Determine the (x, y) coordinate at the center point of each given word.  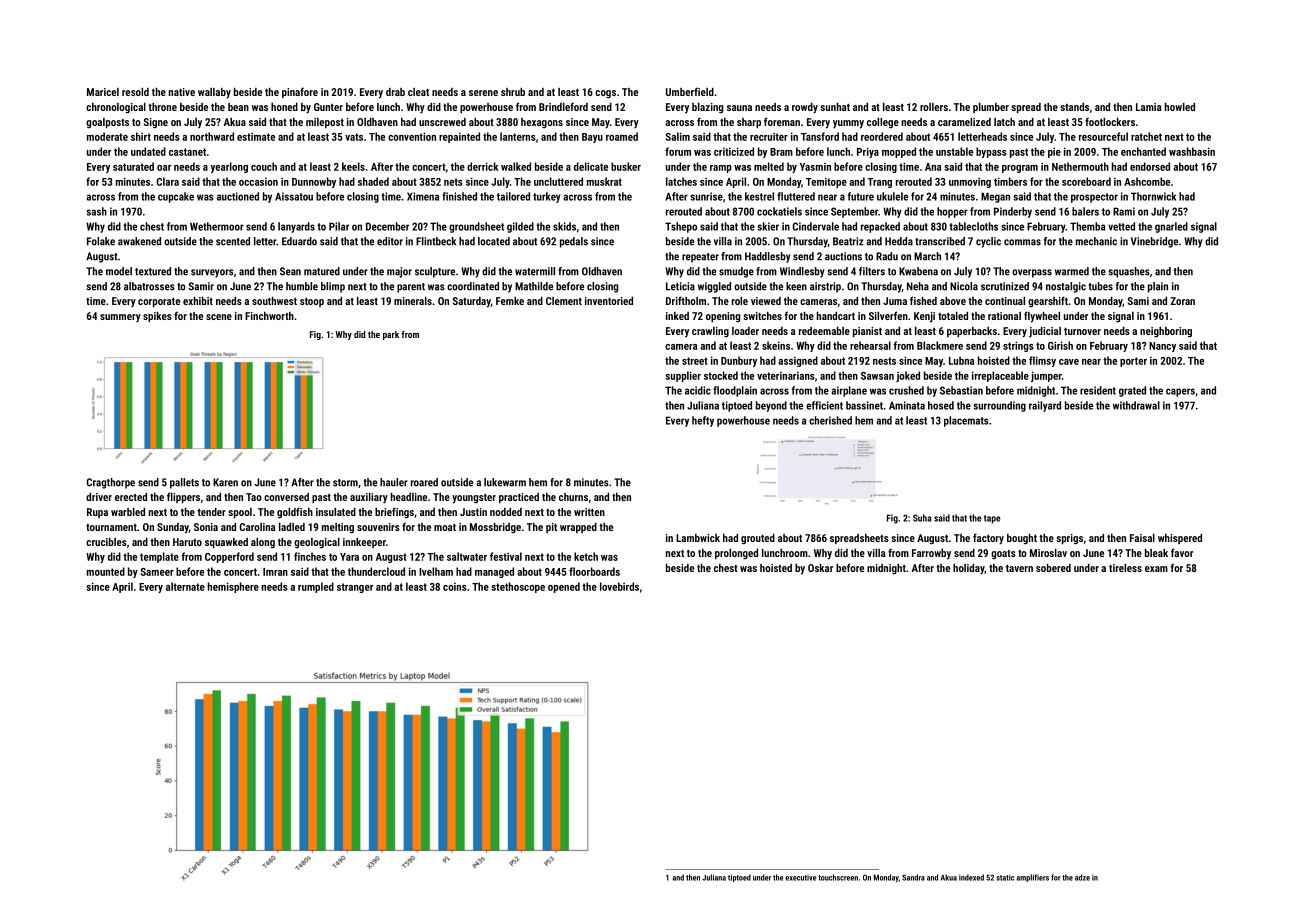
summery (120, 318)
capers (1180, 392)
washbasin (1192, 151)
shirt (141, 136)
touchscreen (838, 877)
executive (800, 878)
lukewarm (505, 482)
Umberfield (690, 91)
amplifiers (1032, 878)
